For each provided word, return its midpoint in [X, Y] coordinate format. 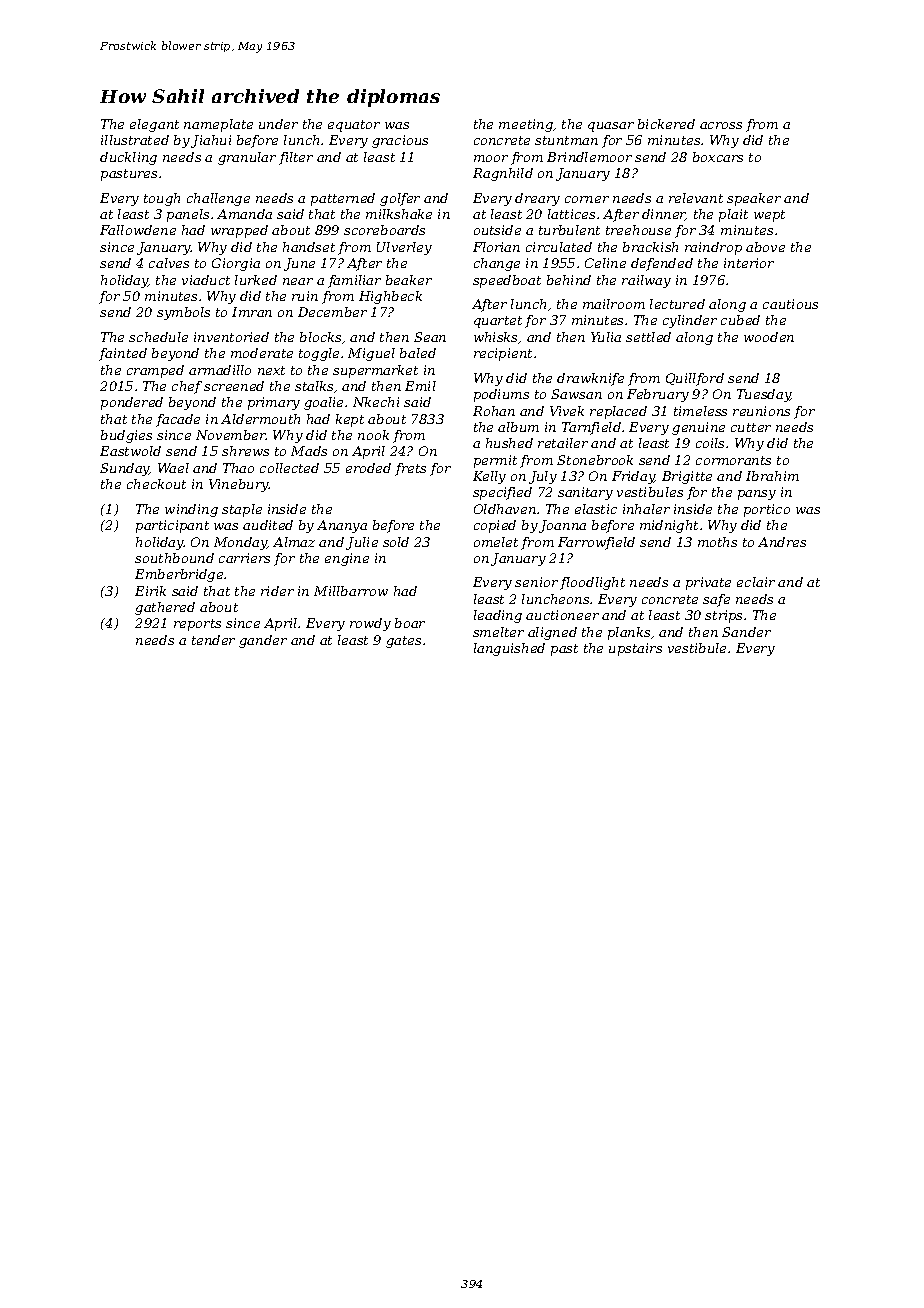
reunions [761, 411]
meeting [526, 125]
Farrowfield [596, 543]
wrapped [239, 231]
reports [197, 625]
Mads [309, 451]
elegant [154, 125]
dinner [664, 215]
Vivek [567, 411]
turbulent [569, 230]
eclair [756, 582]
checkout [156, 484]
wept [769, 216]
